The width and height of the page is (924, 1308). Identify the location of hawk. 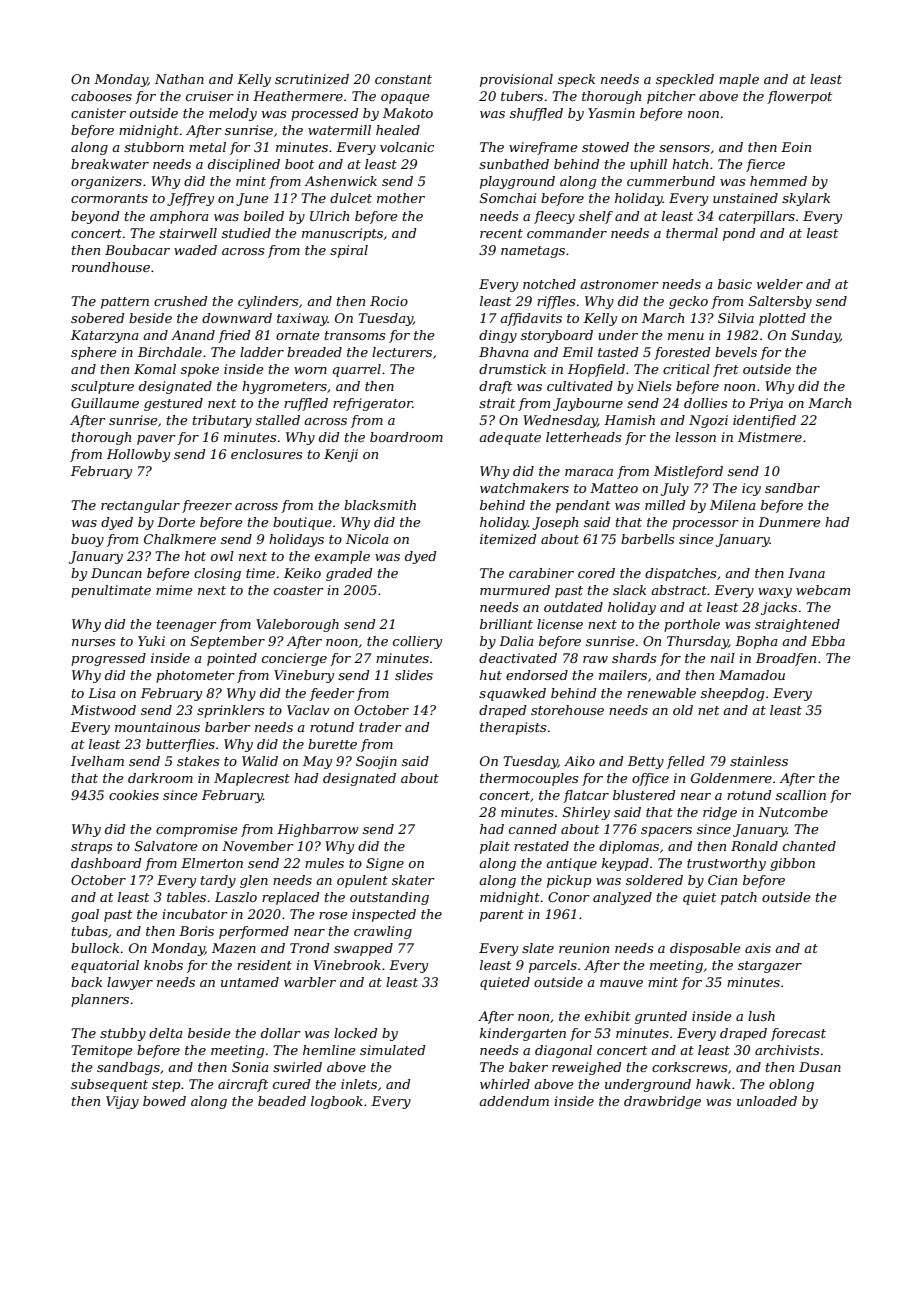
(713, 1084).
